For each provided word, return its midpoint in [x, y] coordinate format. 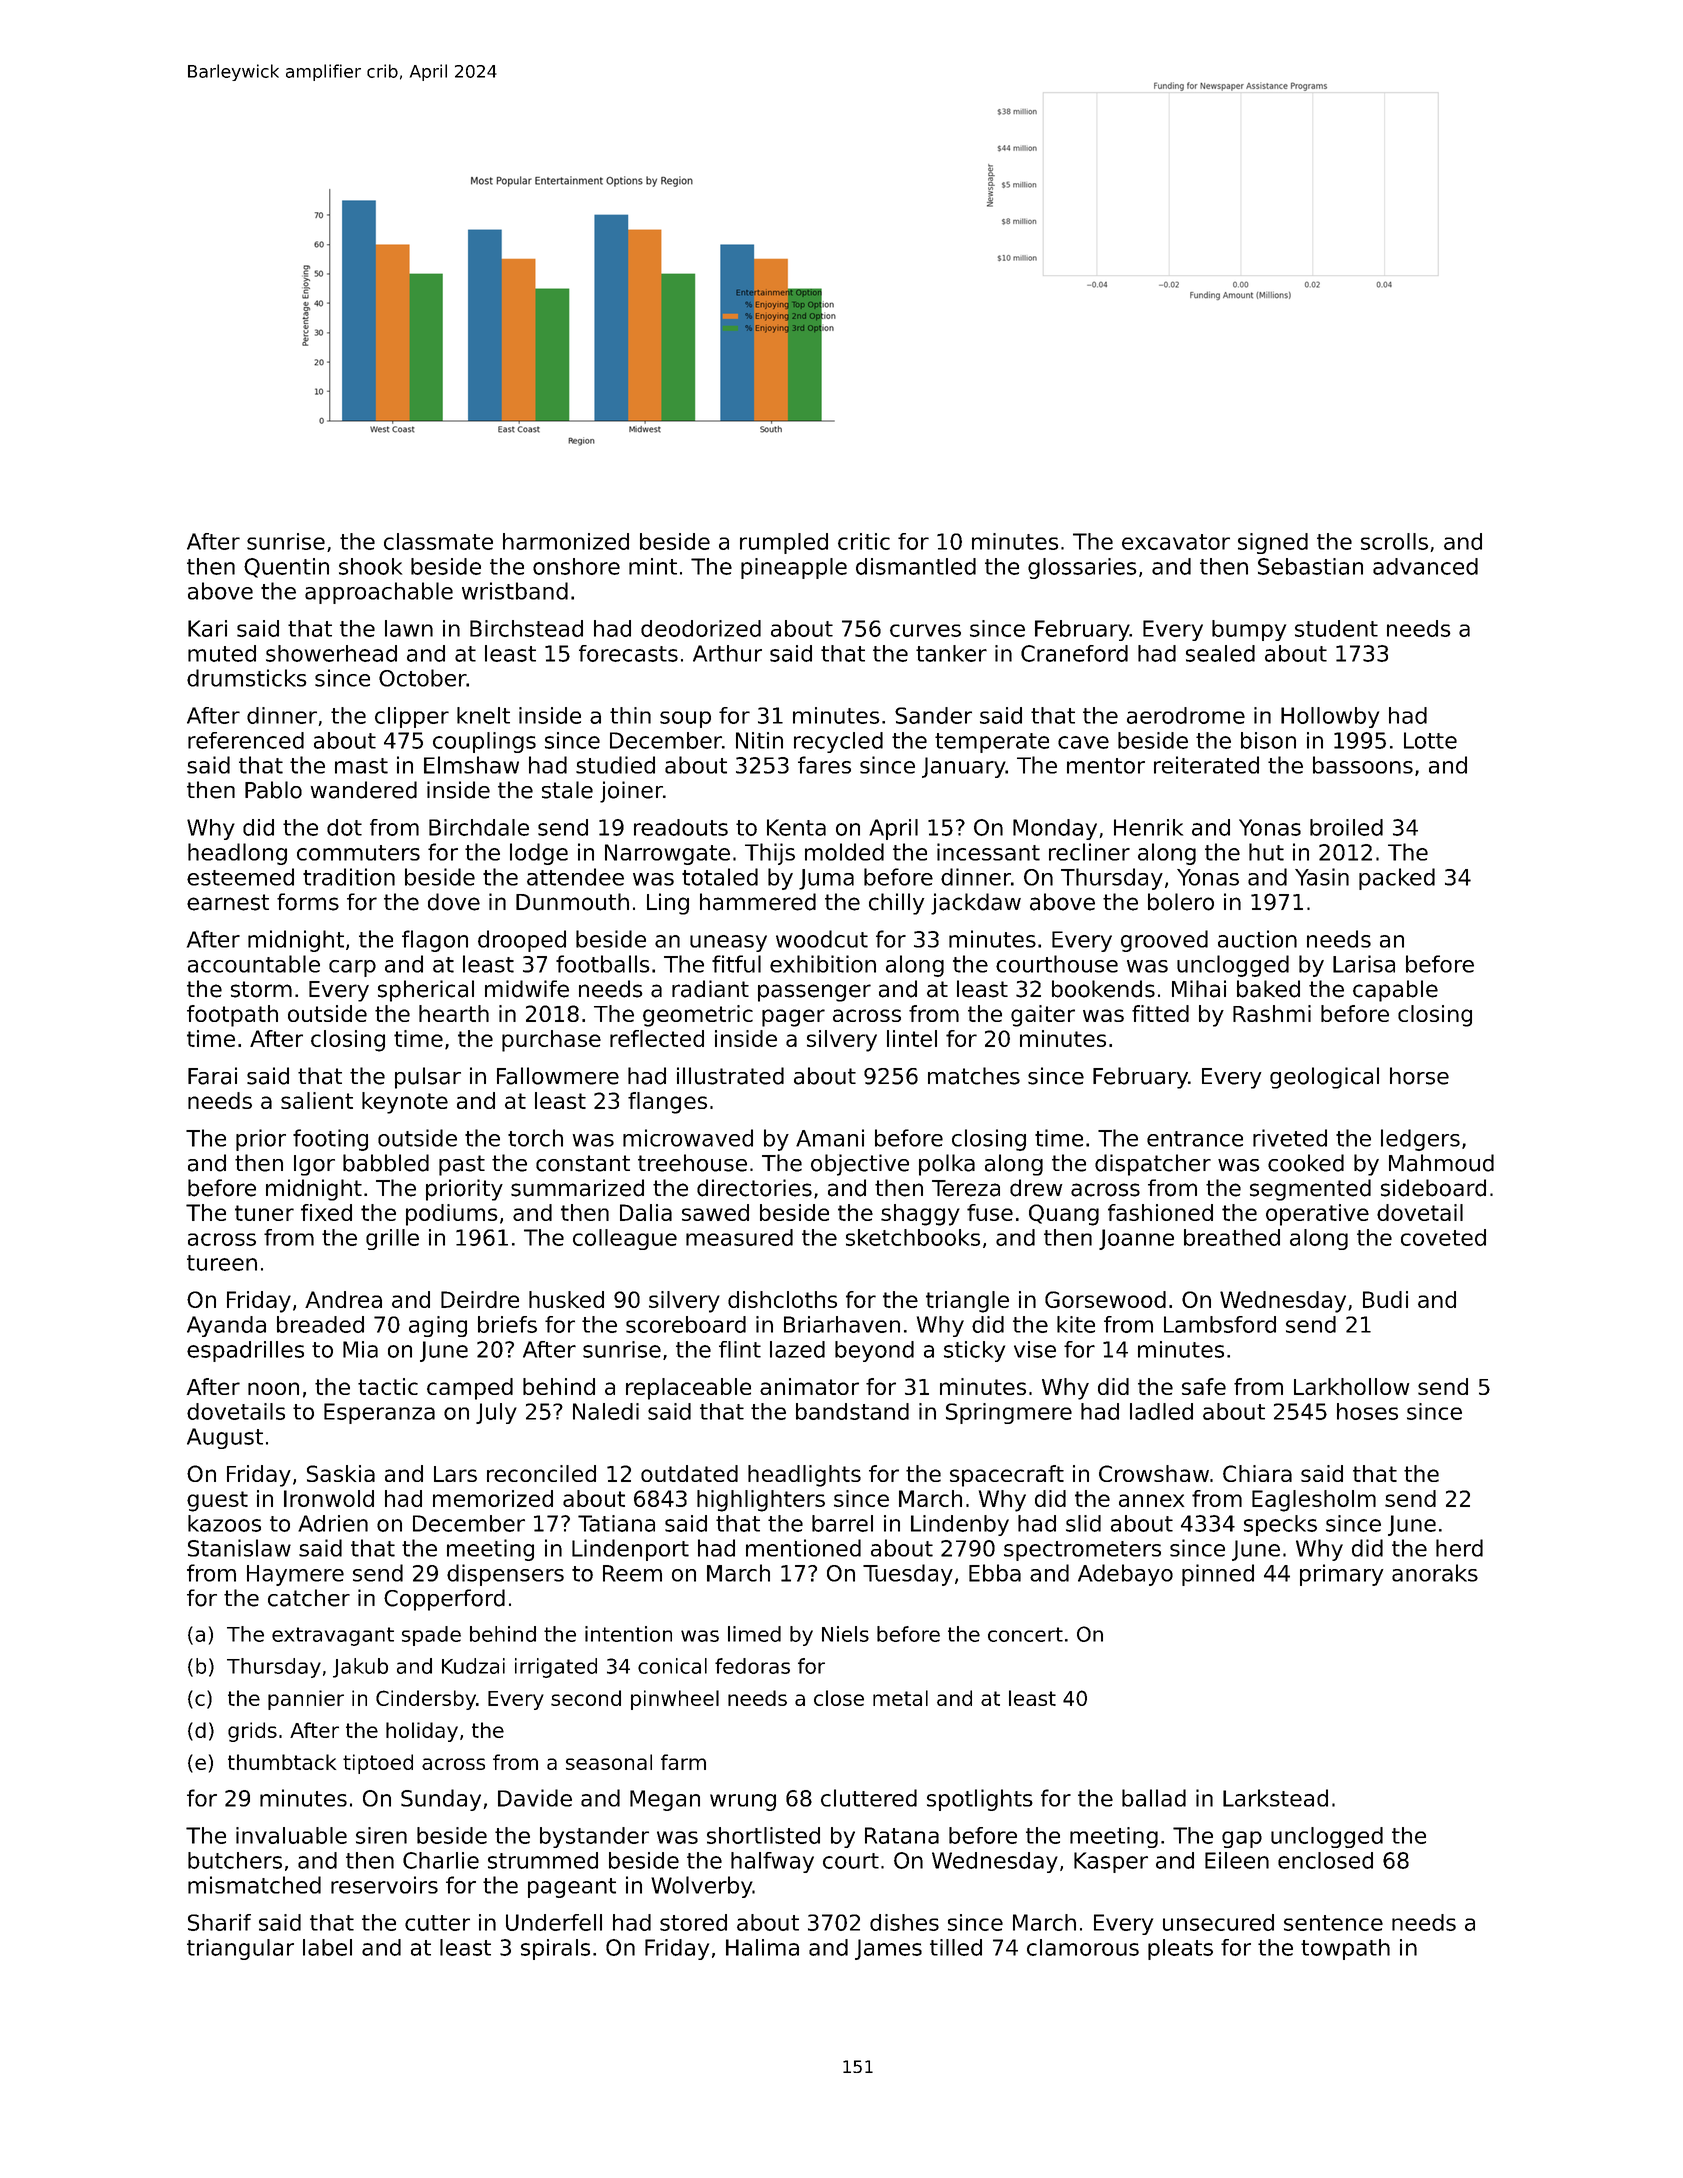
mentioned [803, 1548]
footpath [232, 1016]
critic [864, 541]
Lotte [1430, 740]
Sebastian [1310, 566]
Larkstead [1275, 1798]
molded [844, 852]
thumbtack [282, 1762]
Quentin [286, 568]
